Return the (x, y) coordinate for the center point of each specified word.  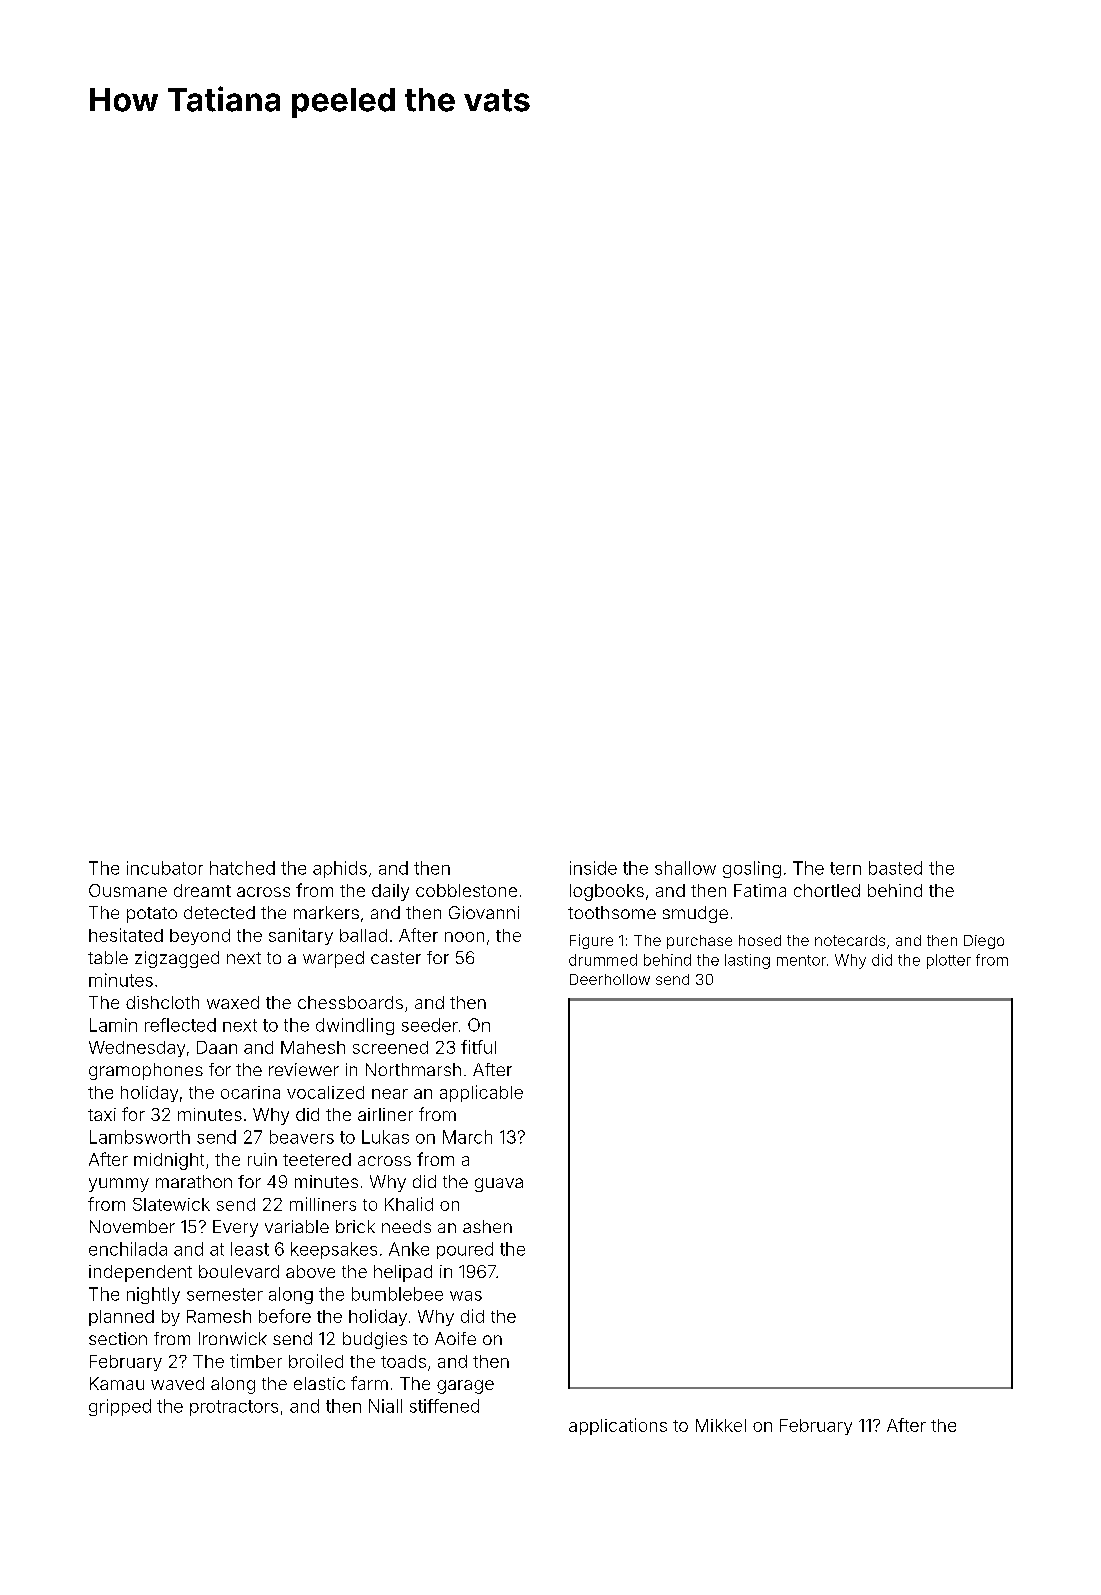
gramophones (146, 1071)
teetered (317, 1159)
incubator (165, 868)
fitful (478, 1047)
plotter (949, 961)
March (467, 1137)
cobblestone (466, 890)
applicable (481, 1093)
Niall (385, 1406)
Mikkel (721, 1425)
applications (618, 1426)
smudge (695, 914)
